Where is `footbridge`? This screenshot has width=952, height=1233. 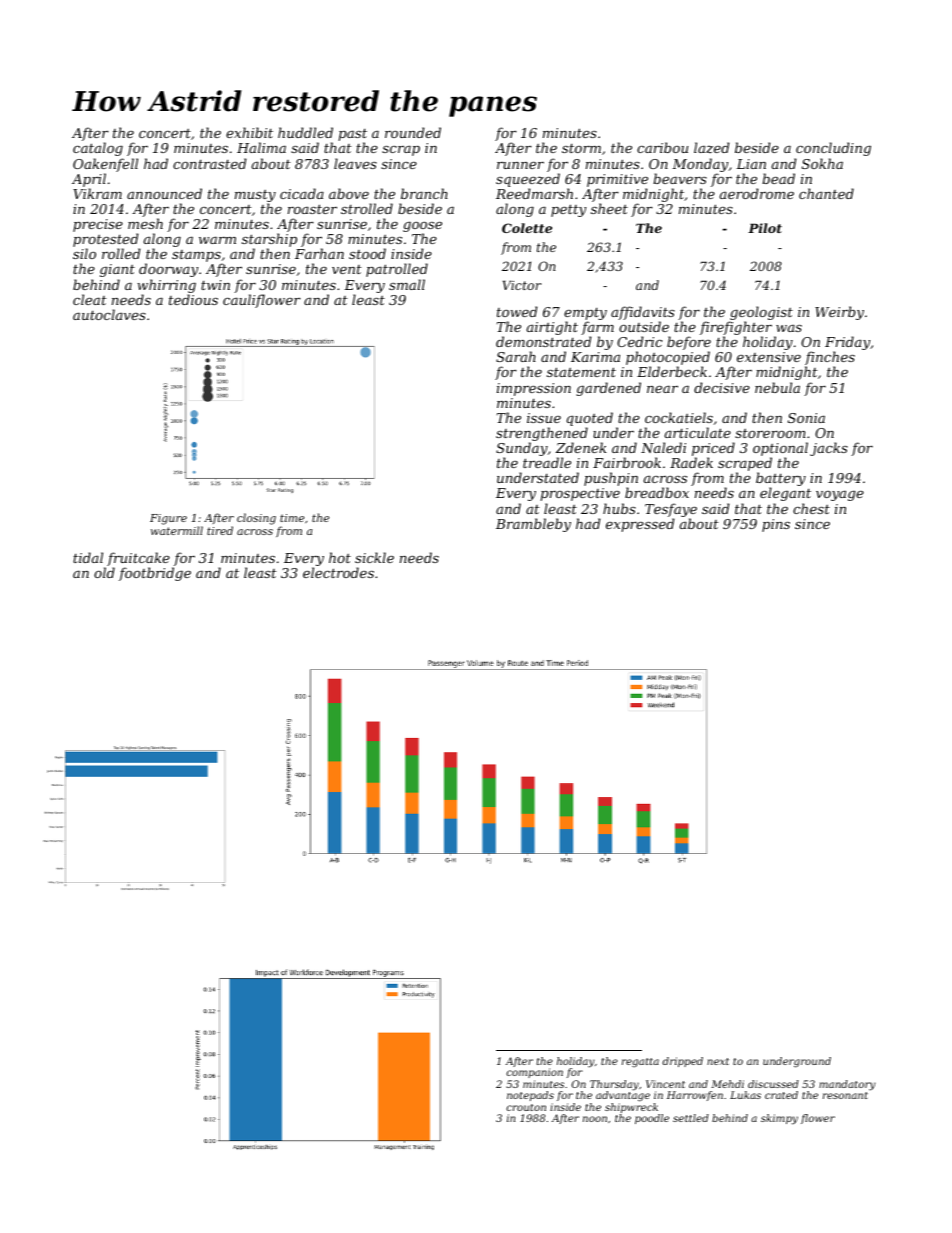 footbridge is located at coordinates (155, 574).
